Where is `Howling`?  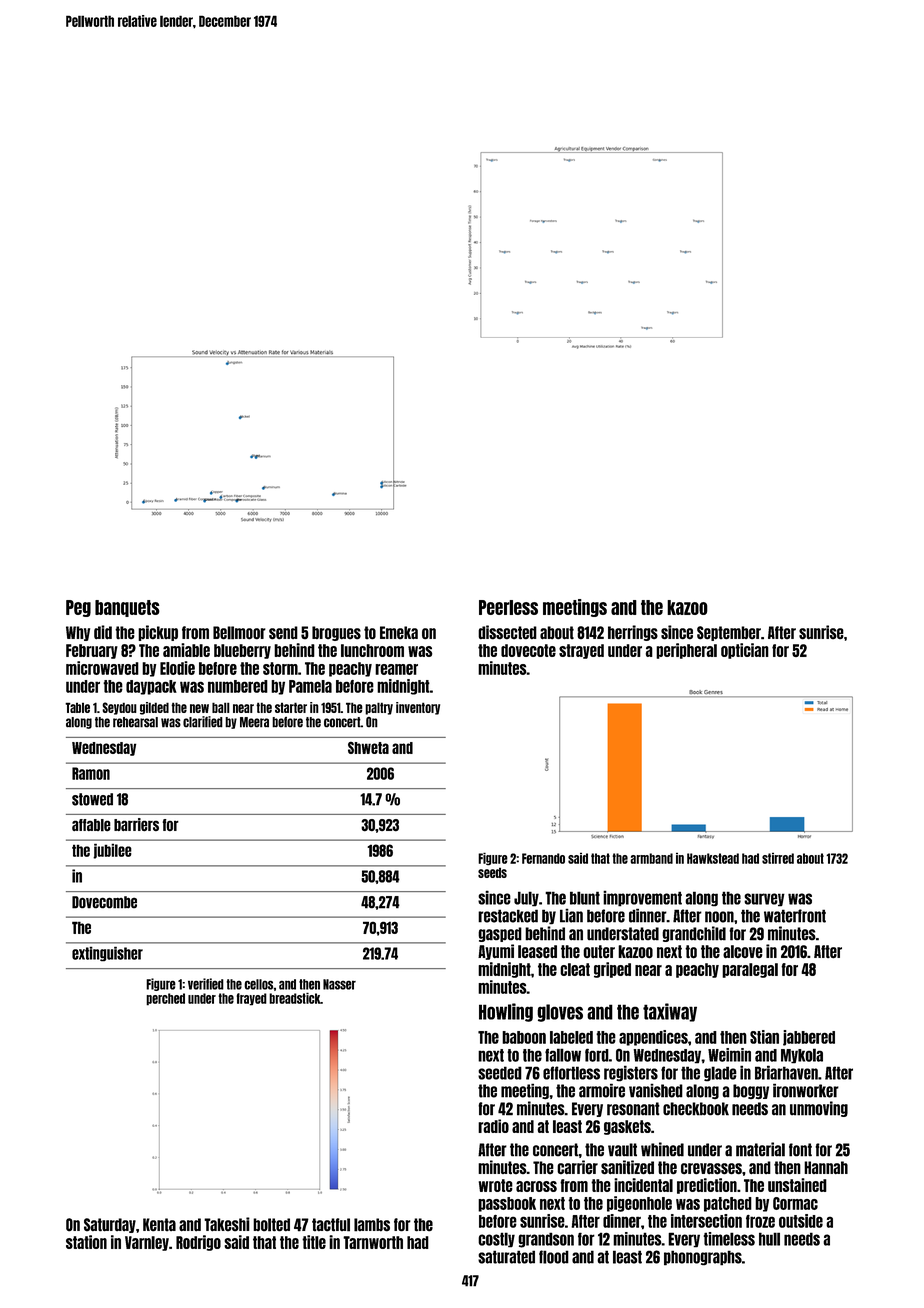 Howling is located at coordinates (506, 1012).
